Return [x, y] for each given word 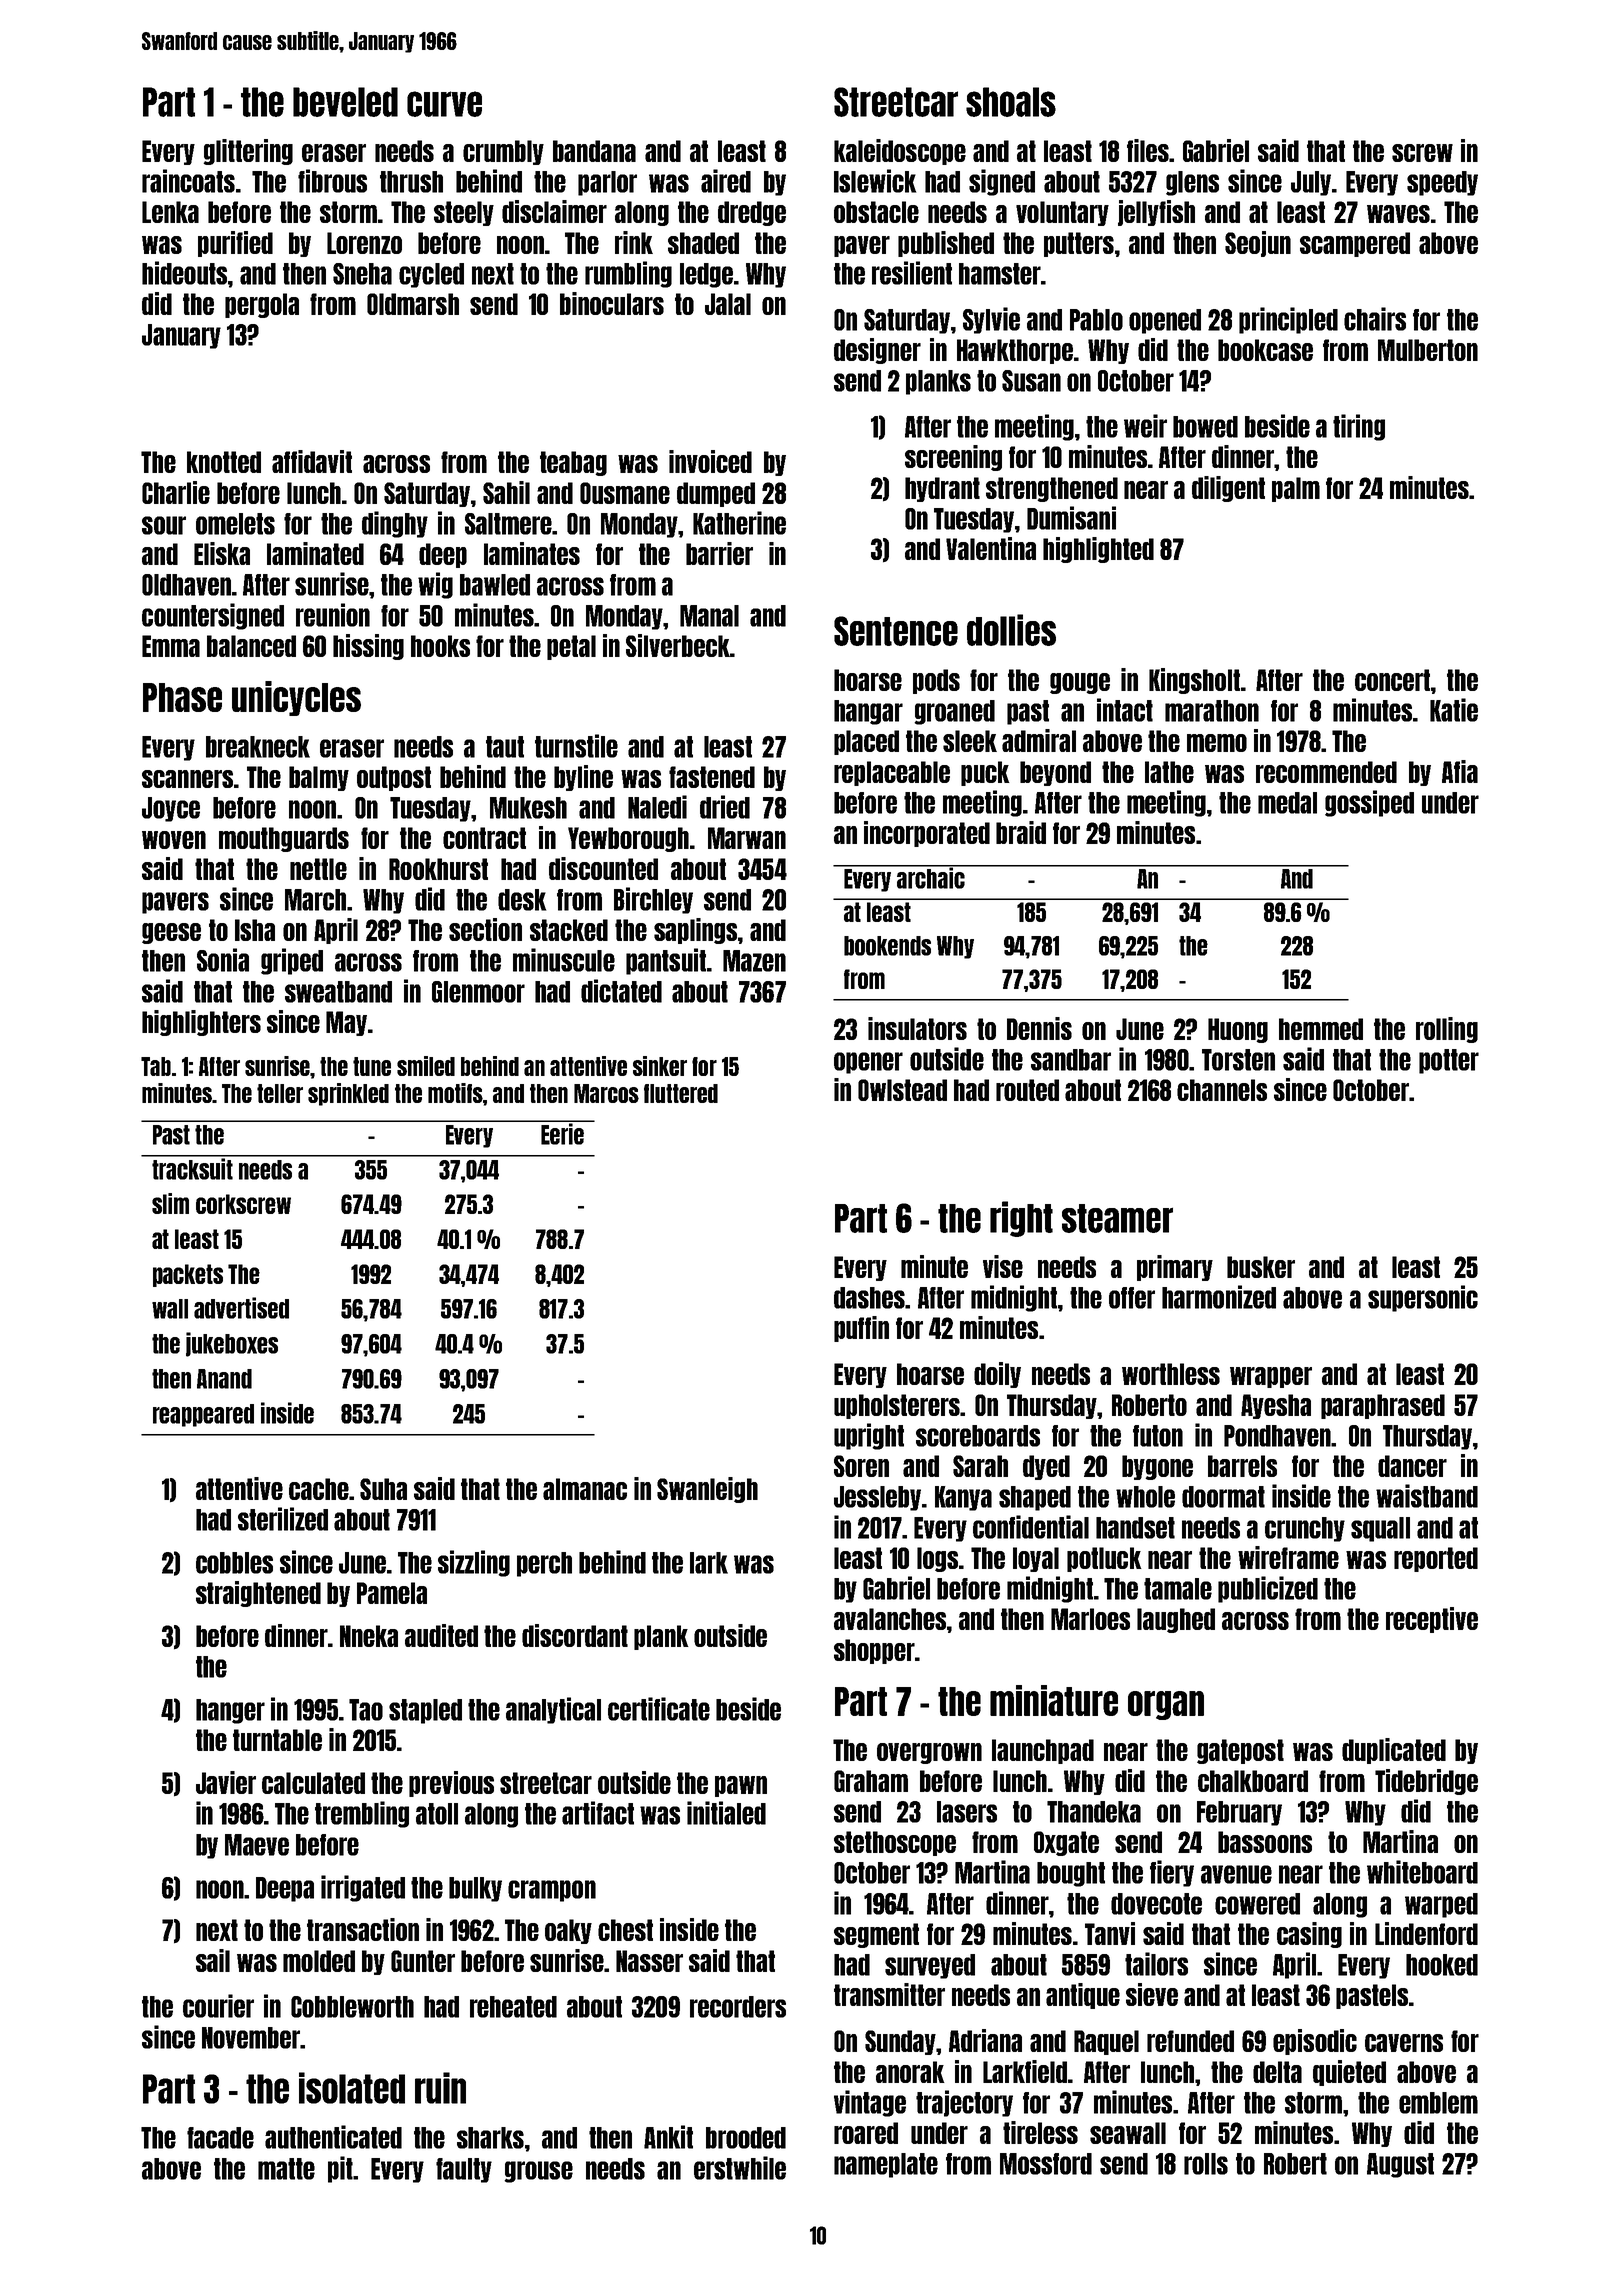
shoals [1011, 102]
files [1148, 150]
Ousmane [625, 493]
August [1400, 2165]
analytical [553, 1710]
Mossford [1046, 2164]
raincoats [188, 181]
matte [286, 2169]
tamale [1178, 1589]
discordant [575, 1635]
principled [1288, 320]
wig [435, 585]
